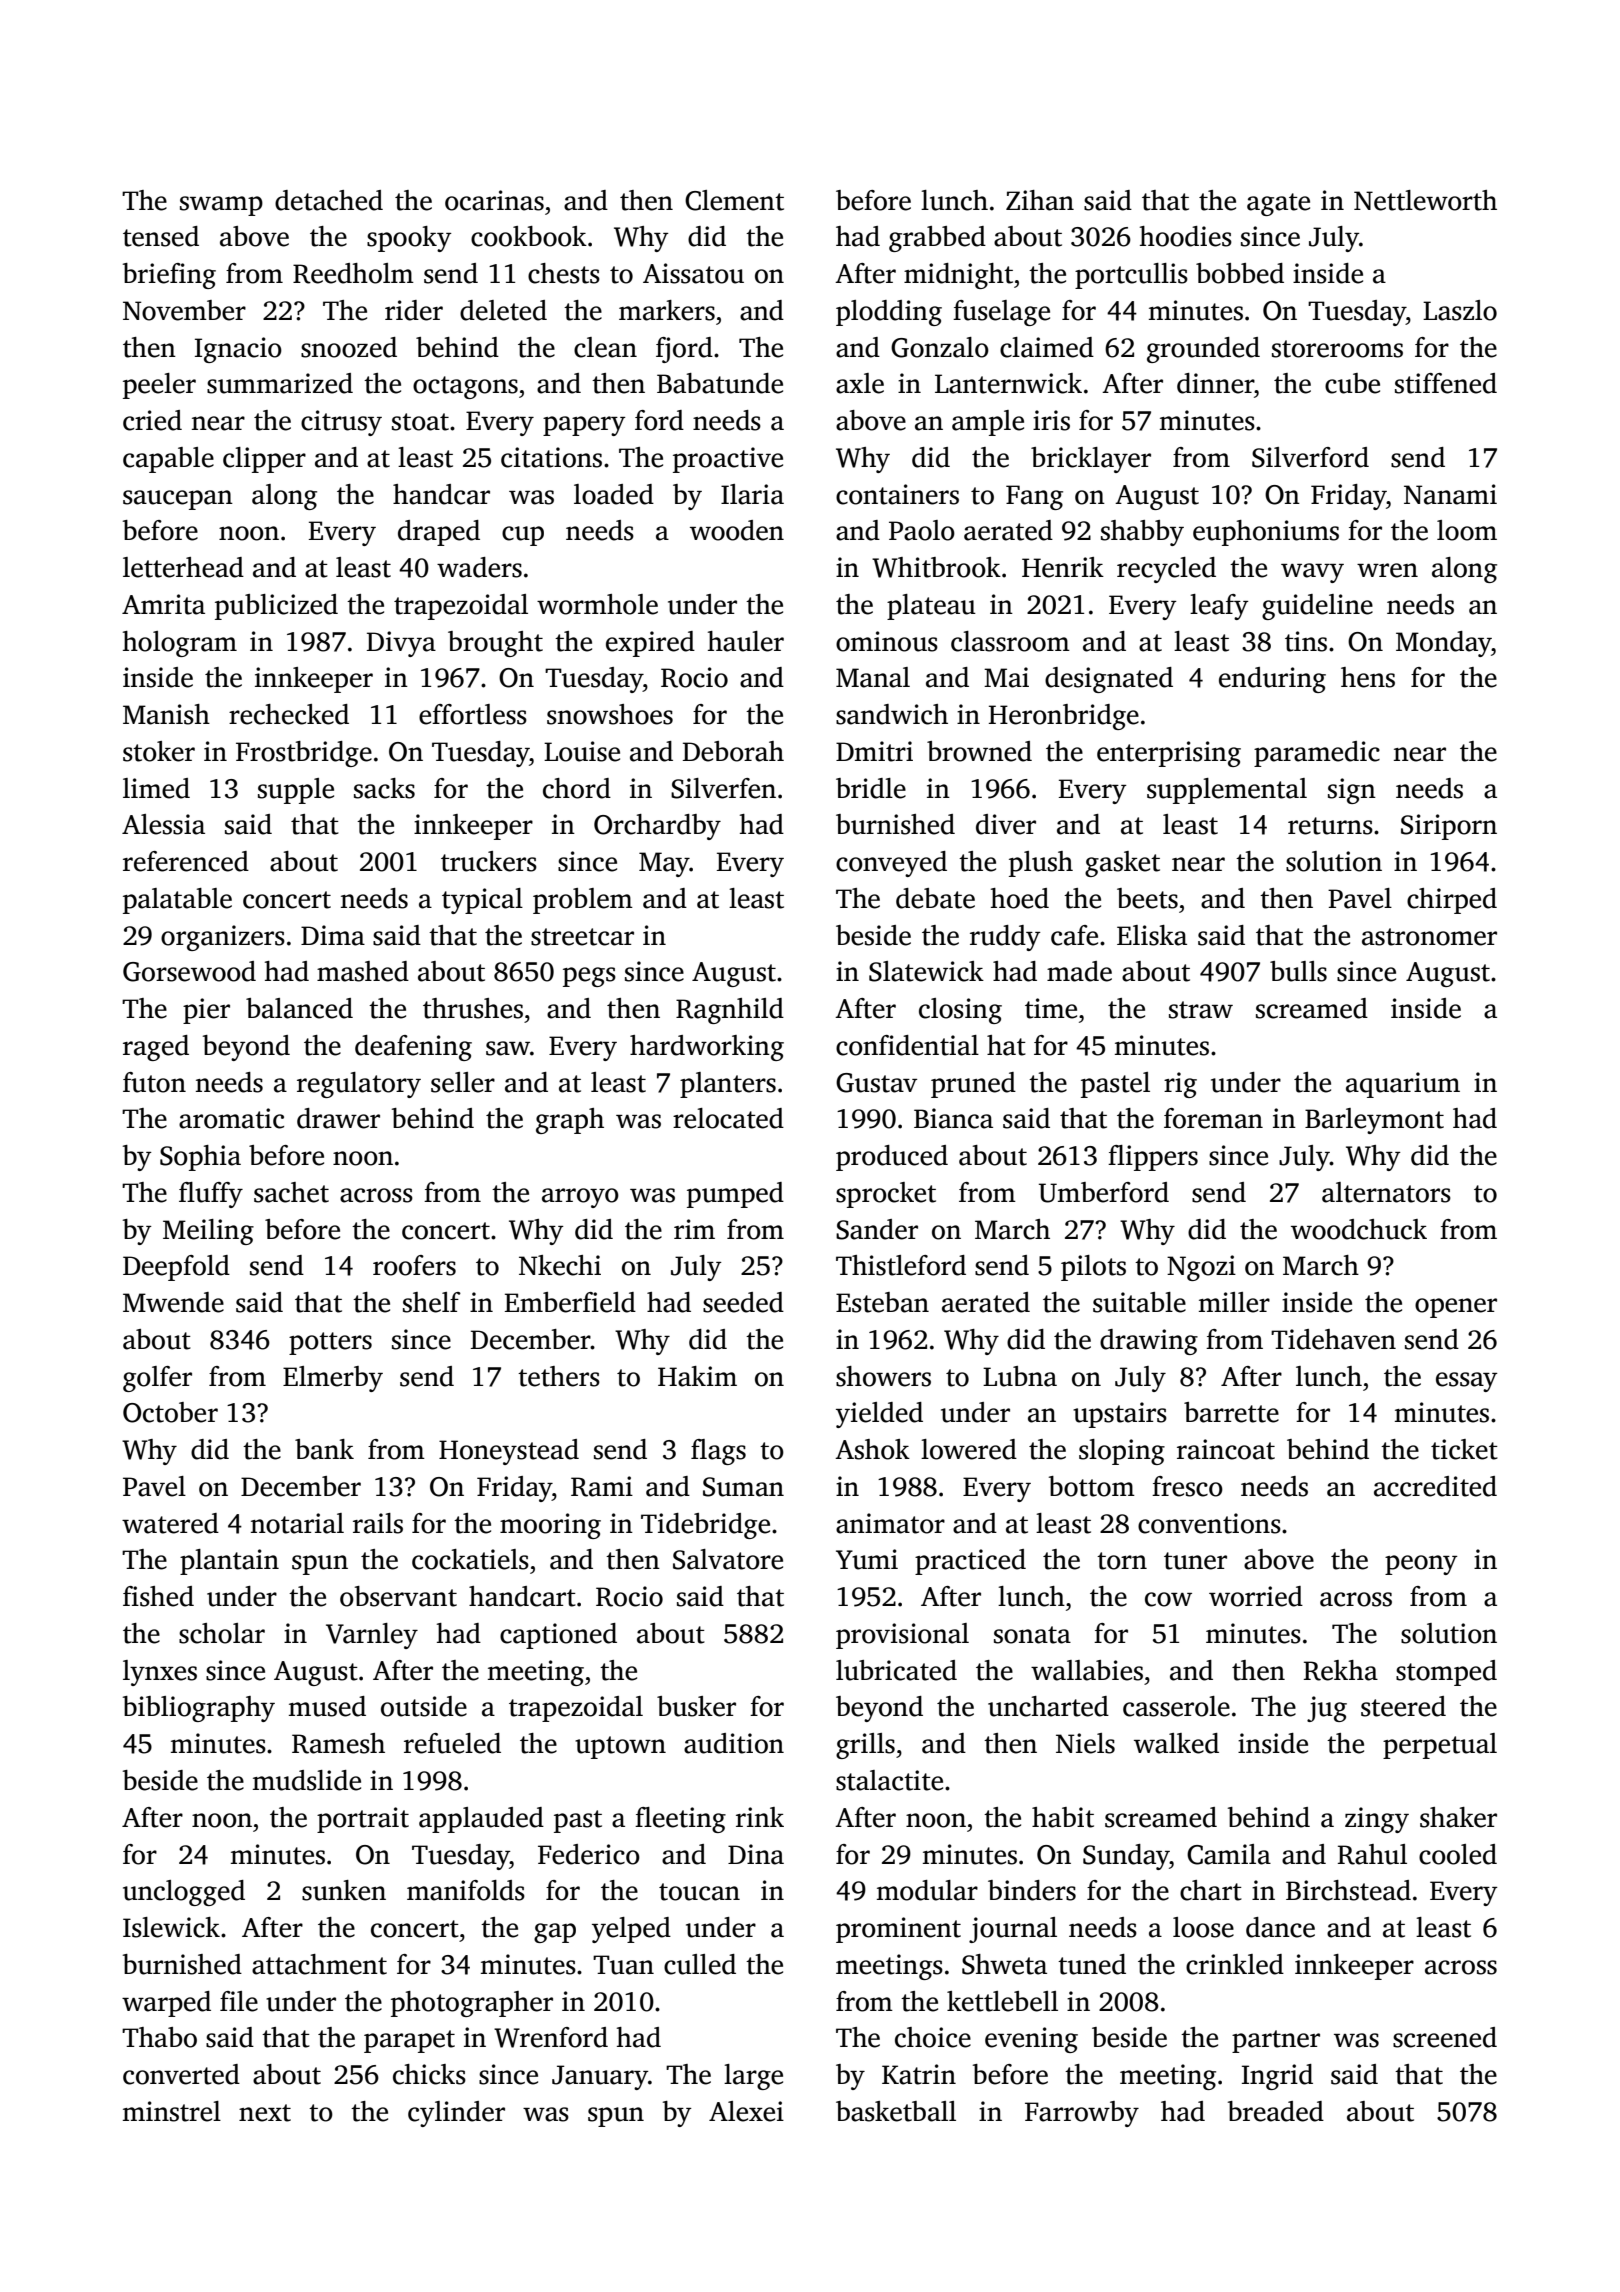 Image resolution: width=1620 pixels, height=2292 pixels. I want to click on Alexei, so click(746, 2111).
